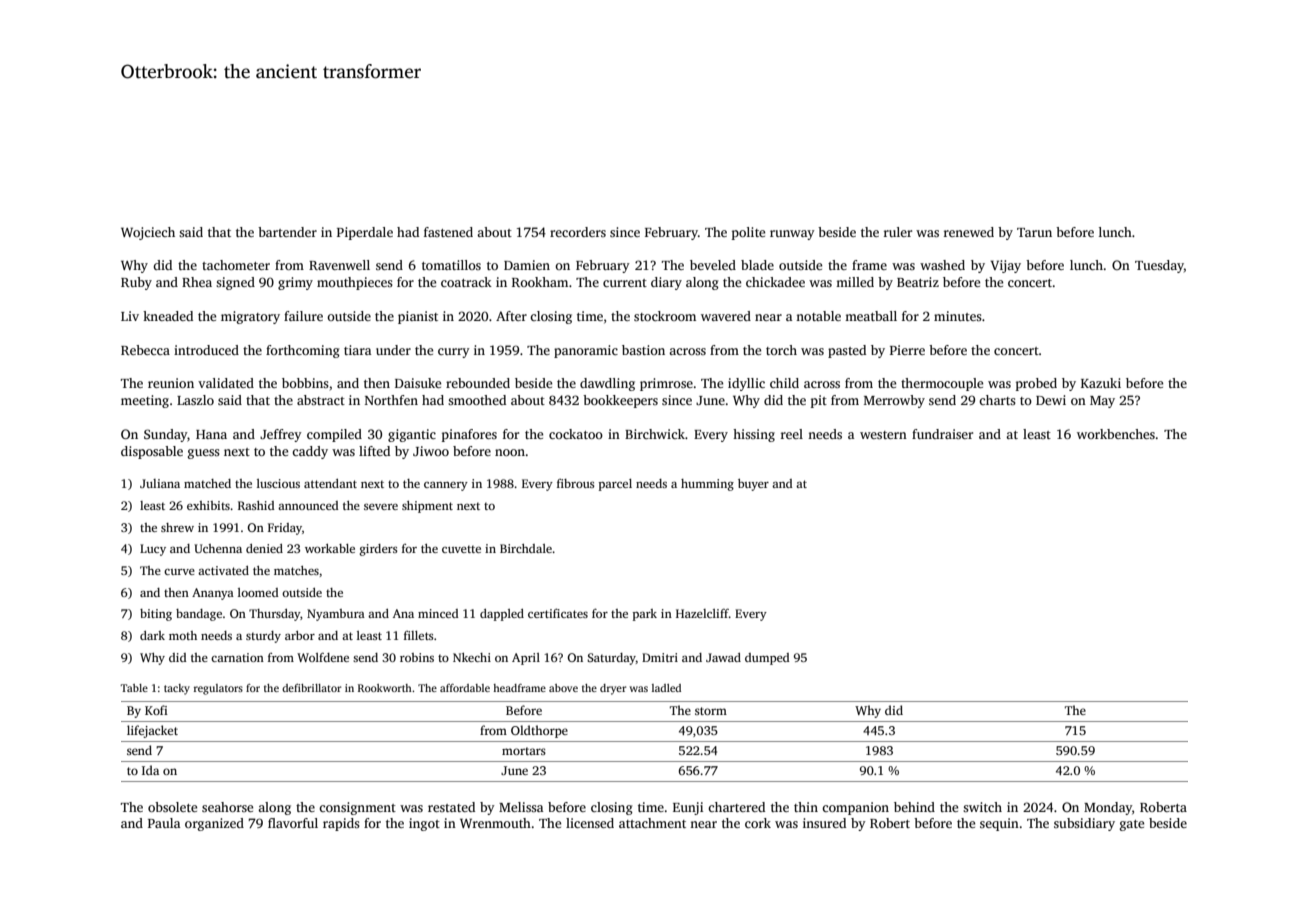 This screenshot has width=1308, height=924. What do you see at coordinates (645, 615) in the screenshot?
I see `park` at bounding box center [645, 615].
